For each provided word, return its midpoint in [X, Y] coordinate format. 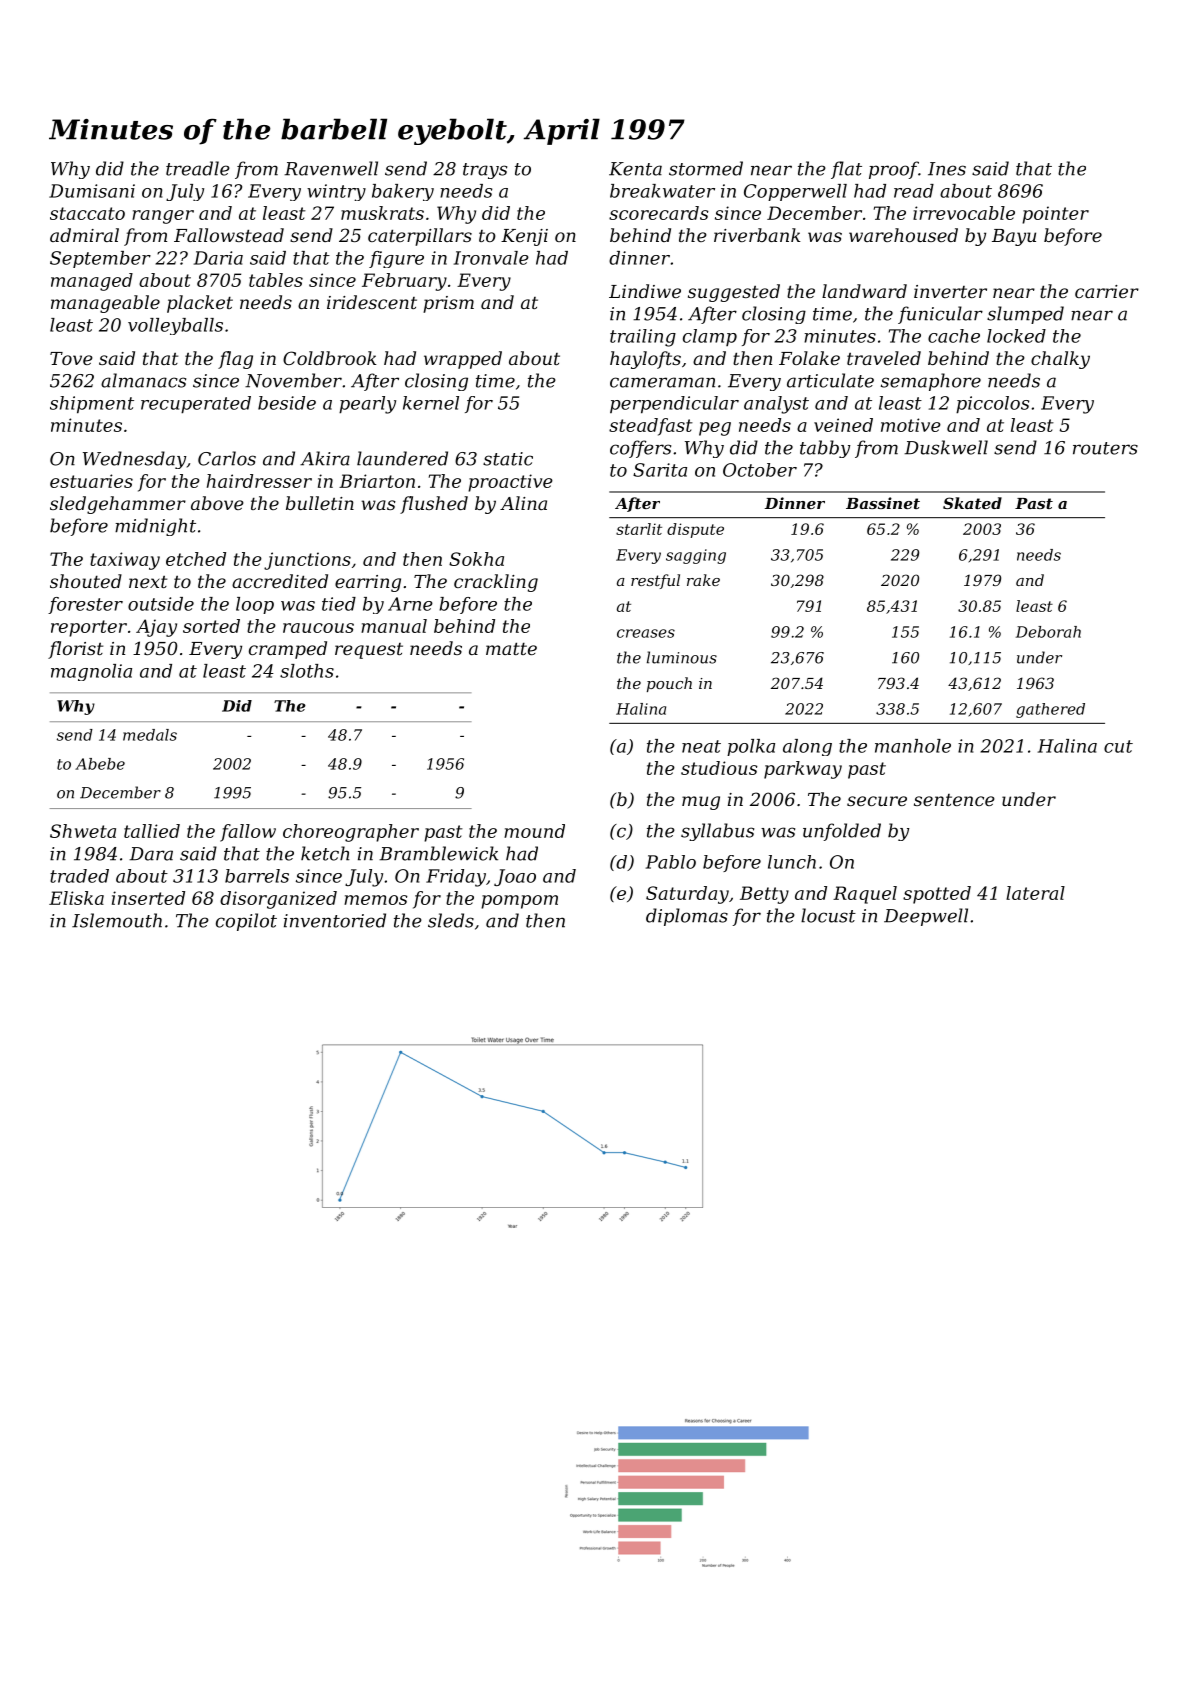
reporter [89, 628]
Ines [947, 169]
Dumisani [92, 191]
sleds [451, 920]
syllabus [717, 832]
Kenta [635, 169]
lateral [1035, 893]
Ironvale [491, 258]
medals [150, 735]
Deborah [1048, 632]
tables [276, 280]
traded [79, 876]
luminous [682, 657]
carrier [1107, 291]
